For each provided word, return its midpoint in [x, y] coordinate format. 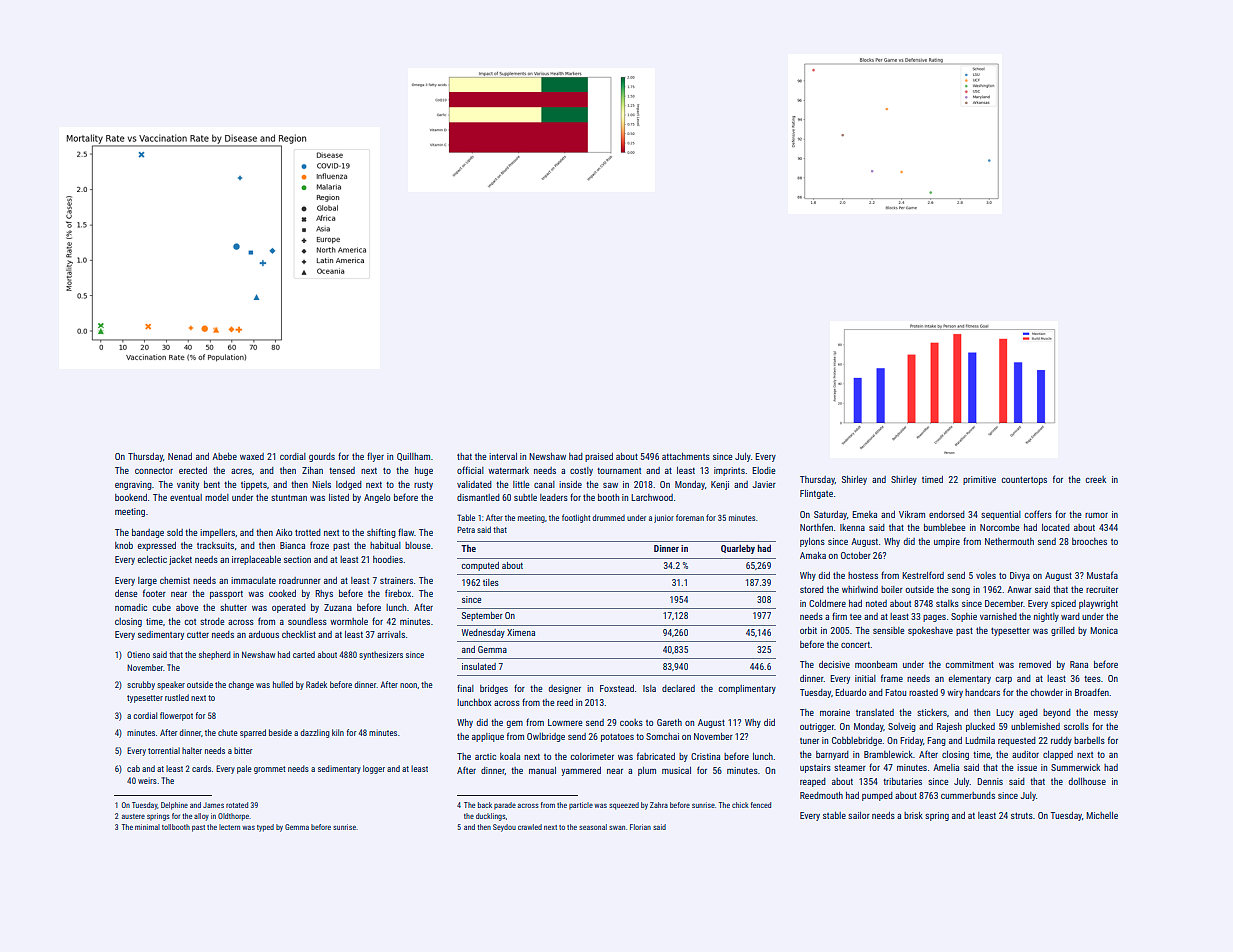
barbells [1089, 740]
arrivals [391, 634]
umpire [947, 542]
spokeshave [930, 631]
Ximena [521, 632]
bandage [148, 533]
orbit [808, 630]
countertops [1024, 480]
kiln [338, 732]
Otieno [138, 654]
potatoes [617, 737]
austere [133, 816]
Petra [466, 529]
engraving [133, 485]
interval [503, 456]
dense [126, 593]
